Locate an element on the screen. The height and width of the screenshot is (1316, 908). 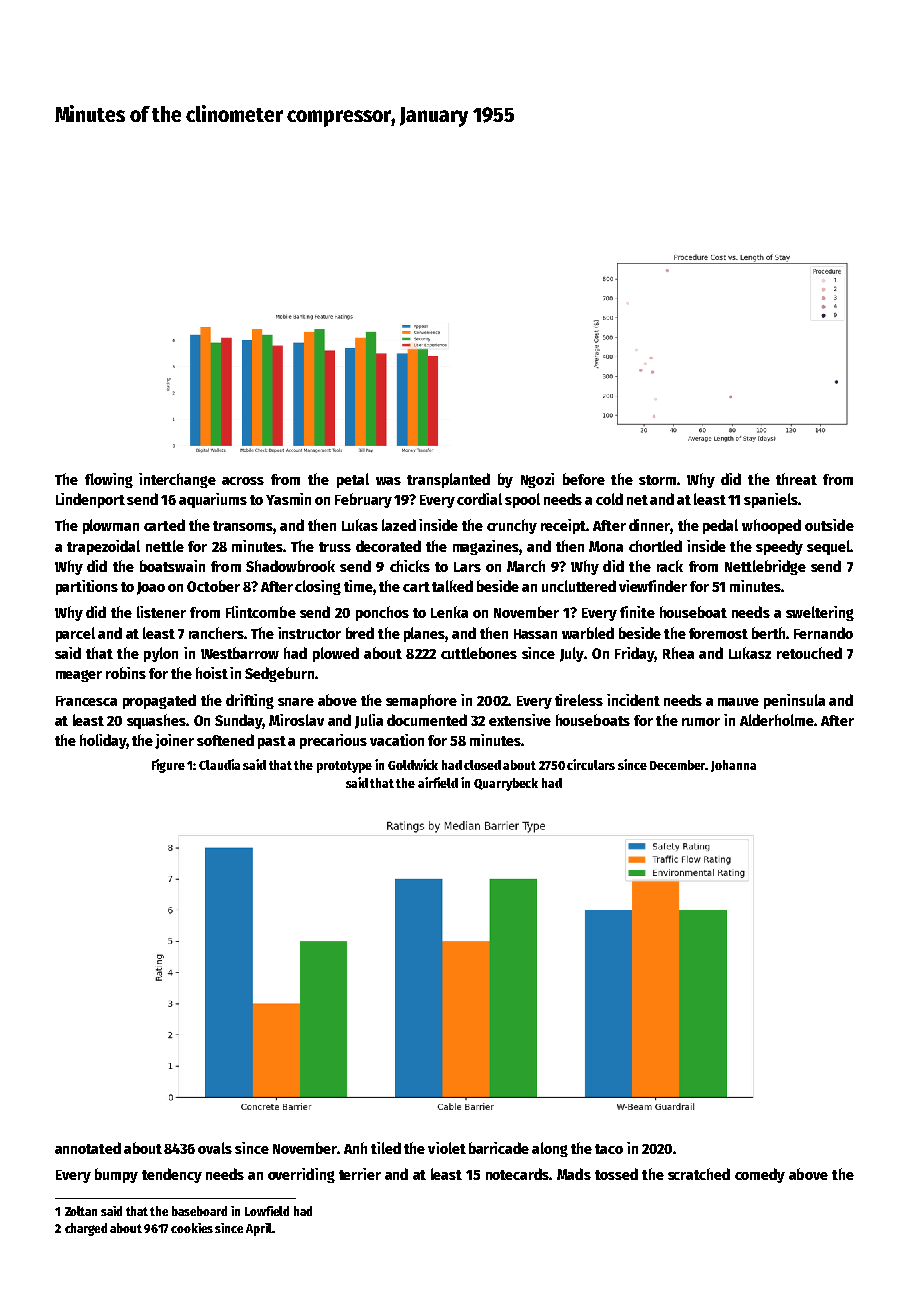
Figure is located at coordinates (168, 766).
